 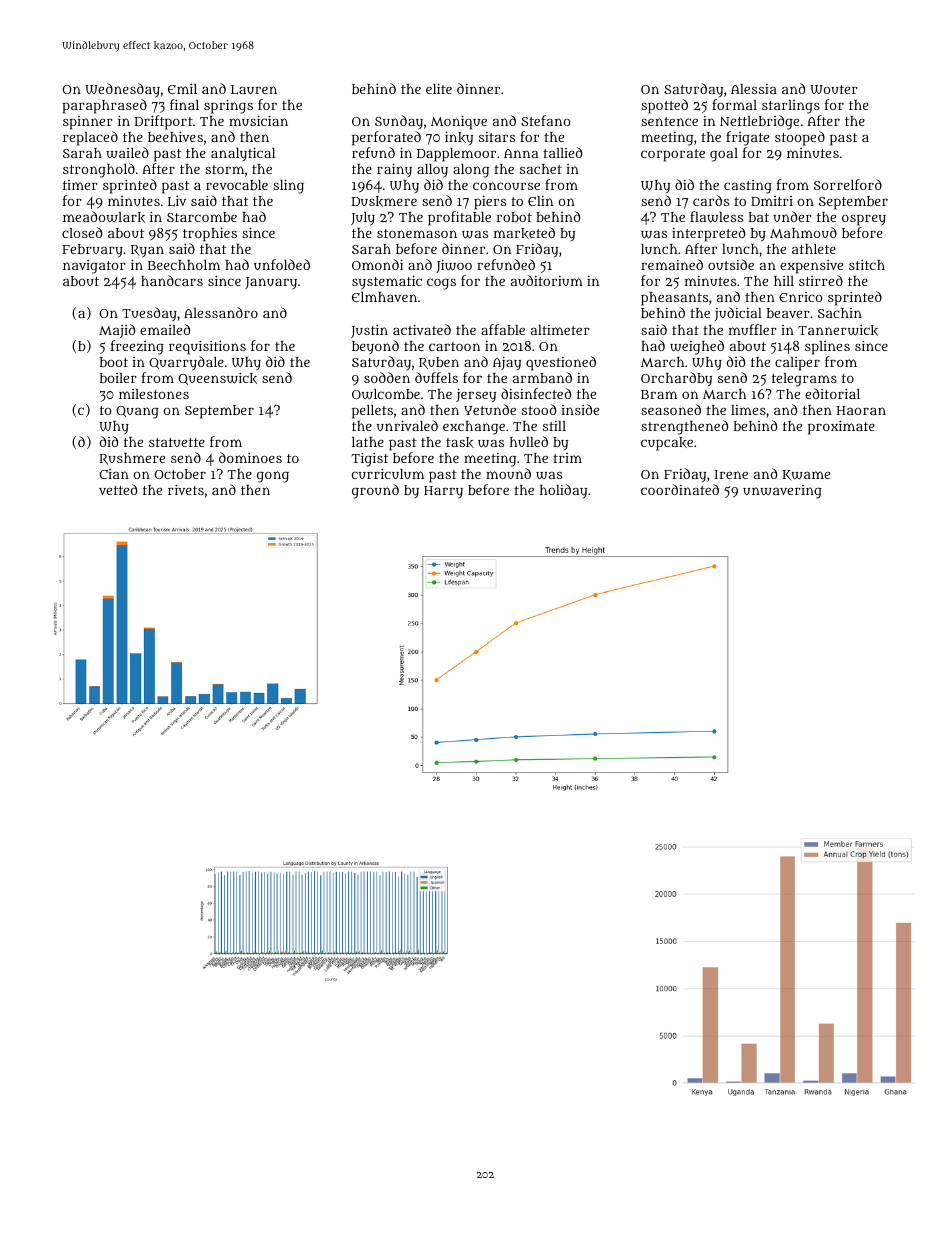 What do you see at coordinates (282, 264) in the screenshot?
I see `unfolded` at bounding box center [282, 264].
